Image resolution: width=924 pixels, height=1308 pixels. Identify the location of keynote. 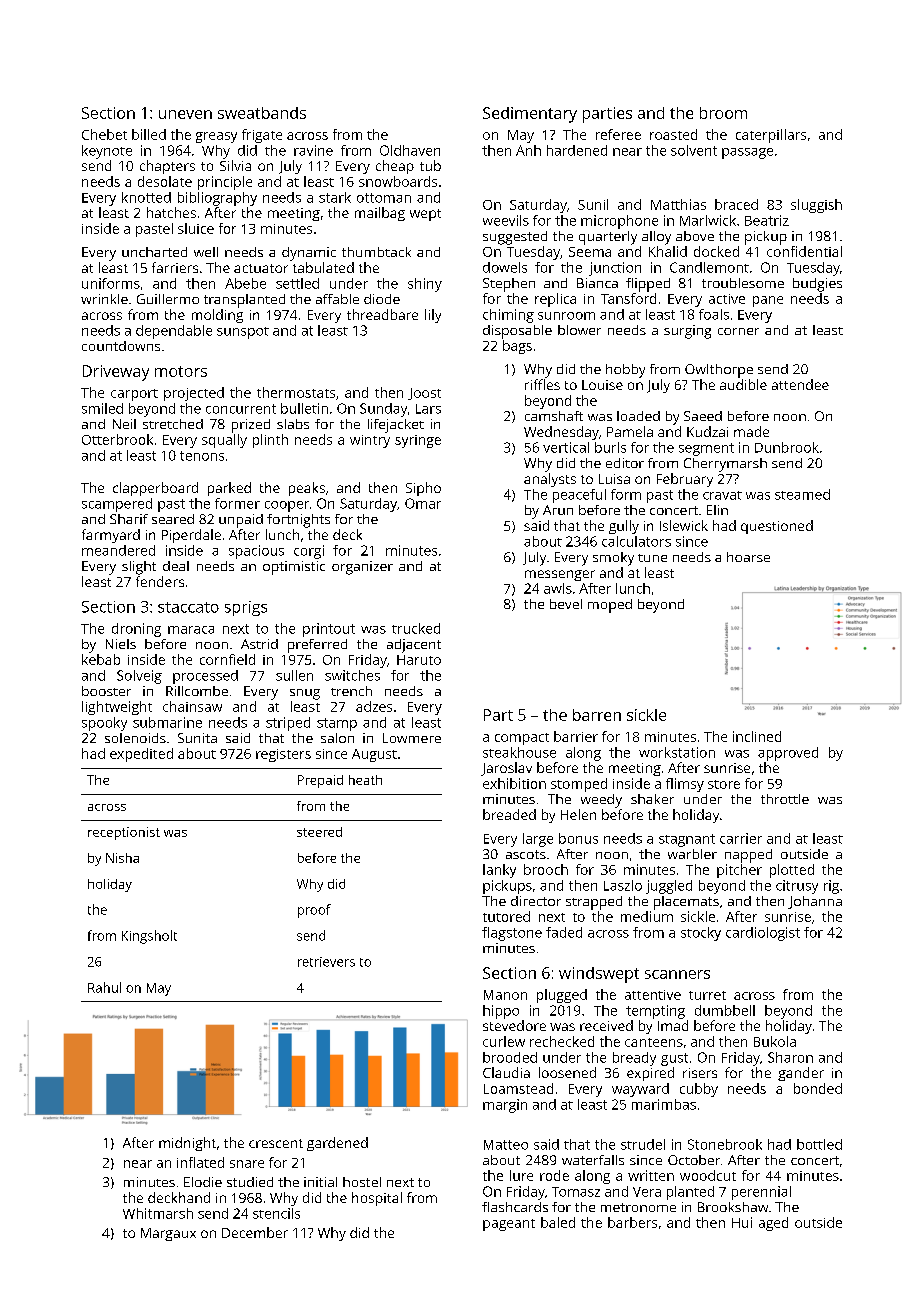
(107, 152).
